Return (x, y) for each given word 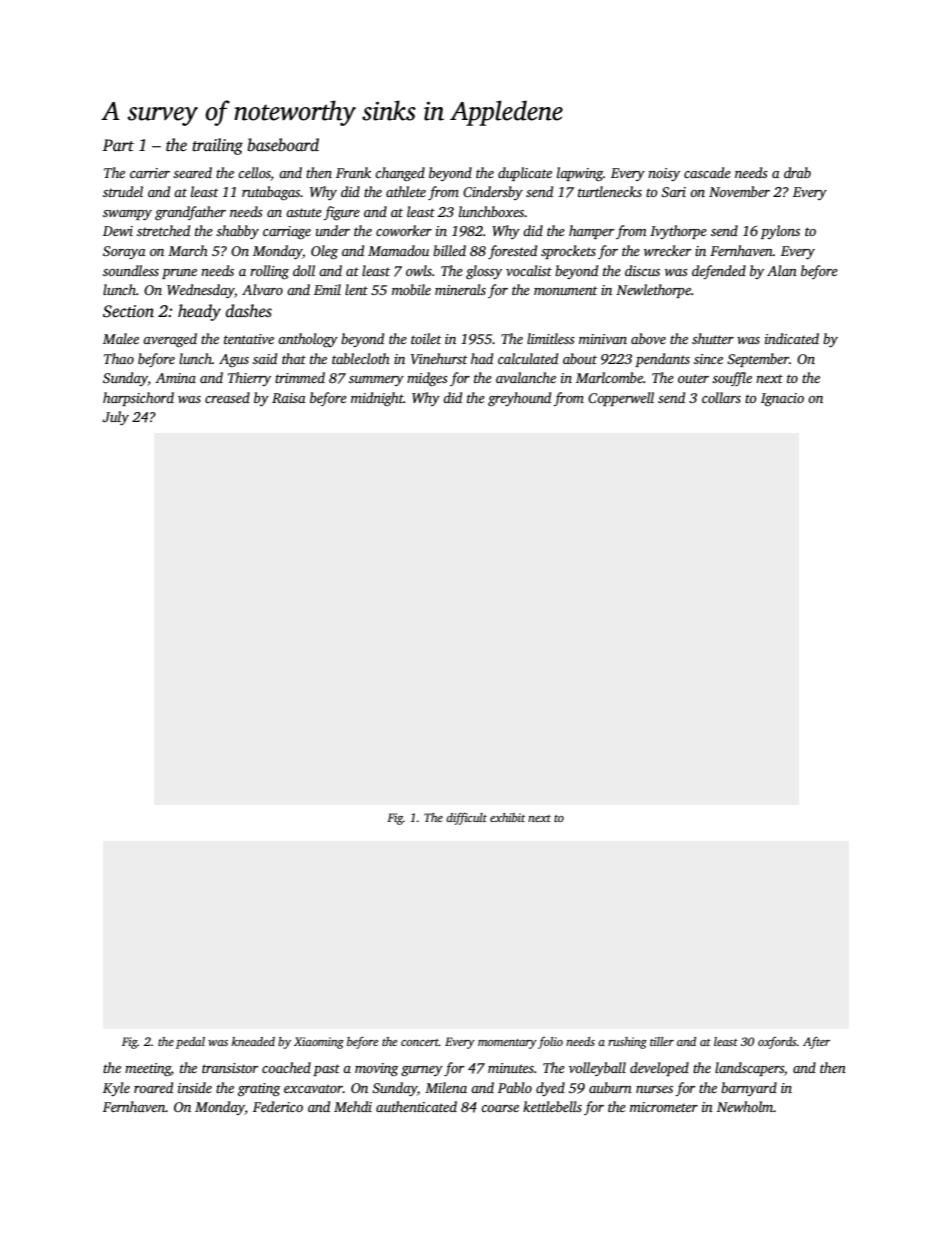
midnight (377, 399)
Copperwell (621, 399)
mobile (411, 289)
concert (420, 1042)
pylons (780, 232)
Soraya (124, 252)
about (580, 358)
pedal (190, 1043)
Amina (175, 378)
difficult (466, 818)
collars (721, 397)
